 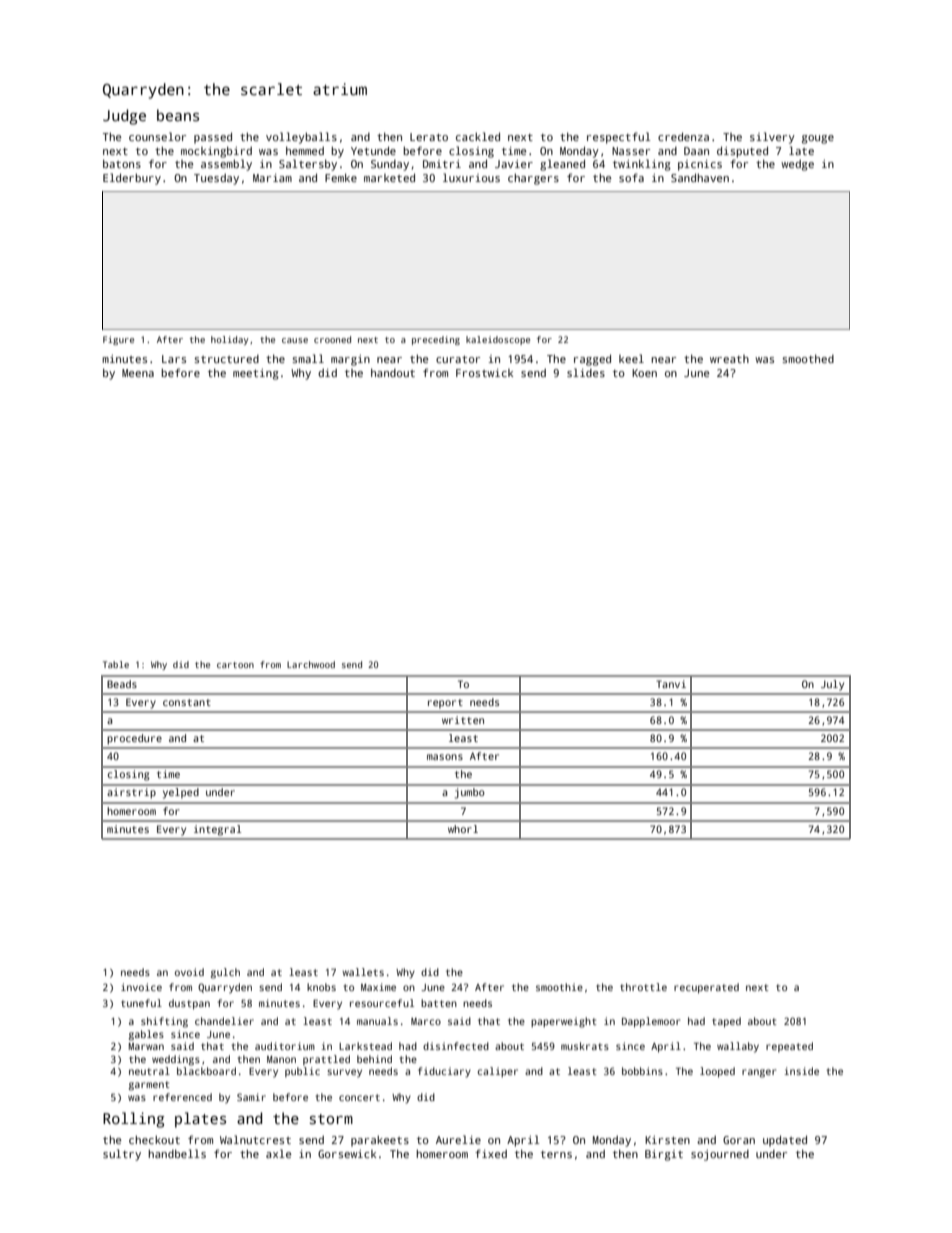 What do you see at coordinates (445, 703) in the document?
I see `report` at bounding box center [445, 703].
